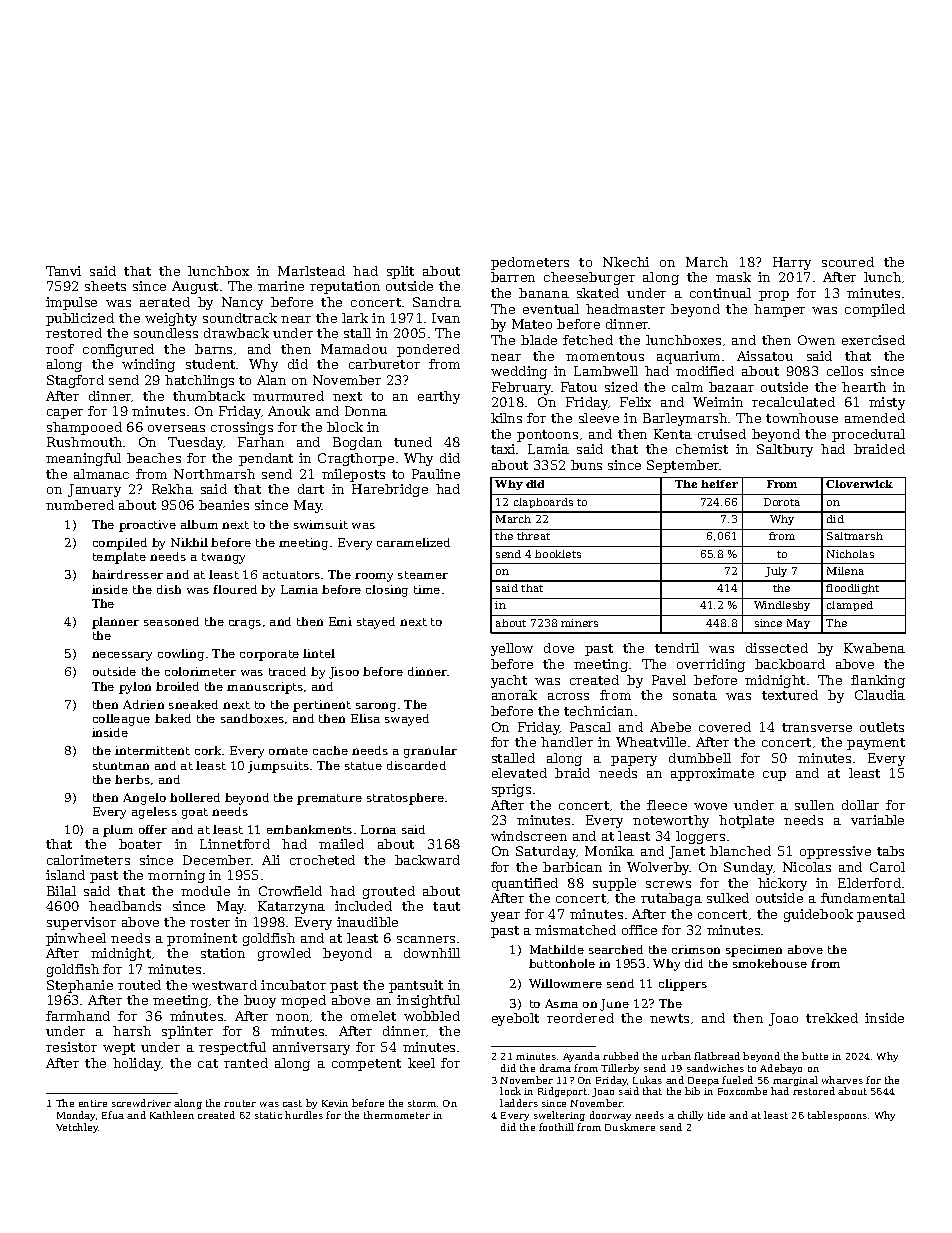  What do you see at coordinates (172, 1115) in the screenshot?
I see `Kathleen` at bounding box center [172, 1115].
